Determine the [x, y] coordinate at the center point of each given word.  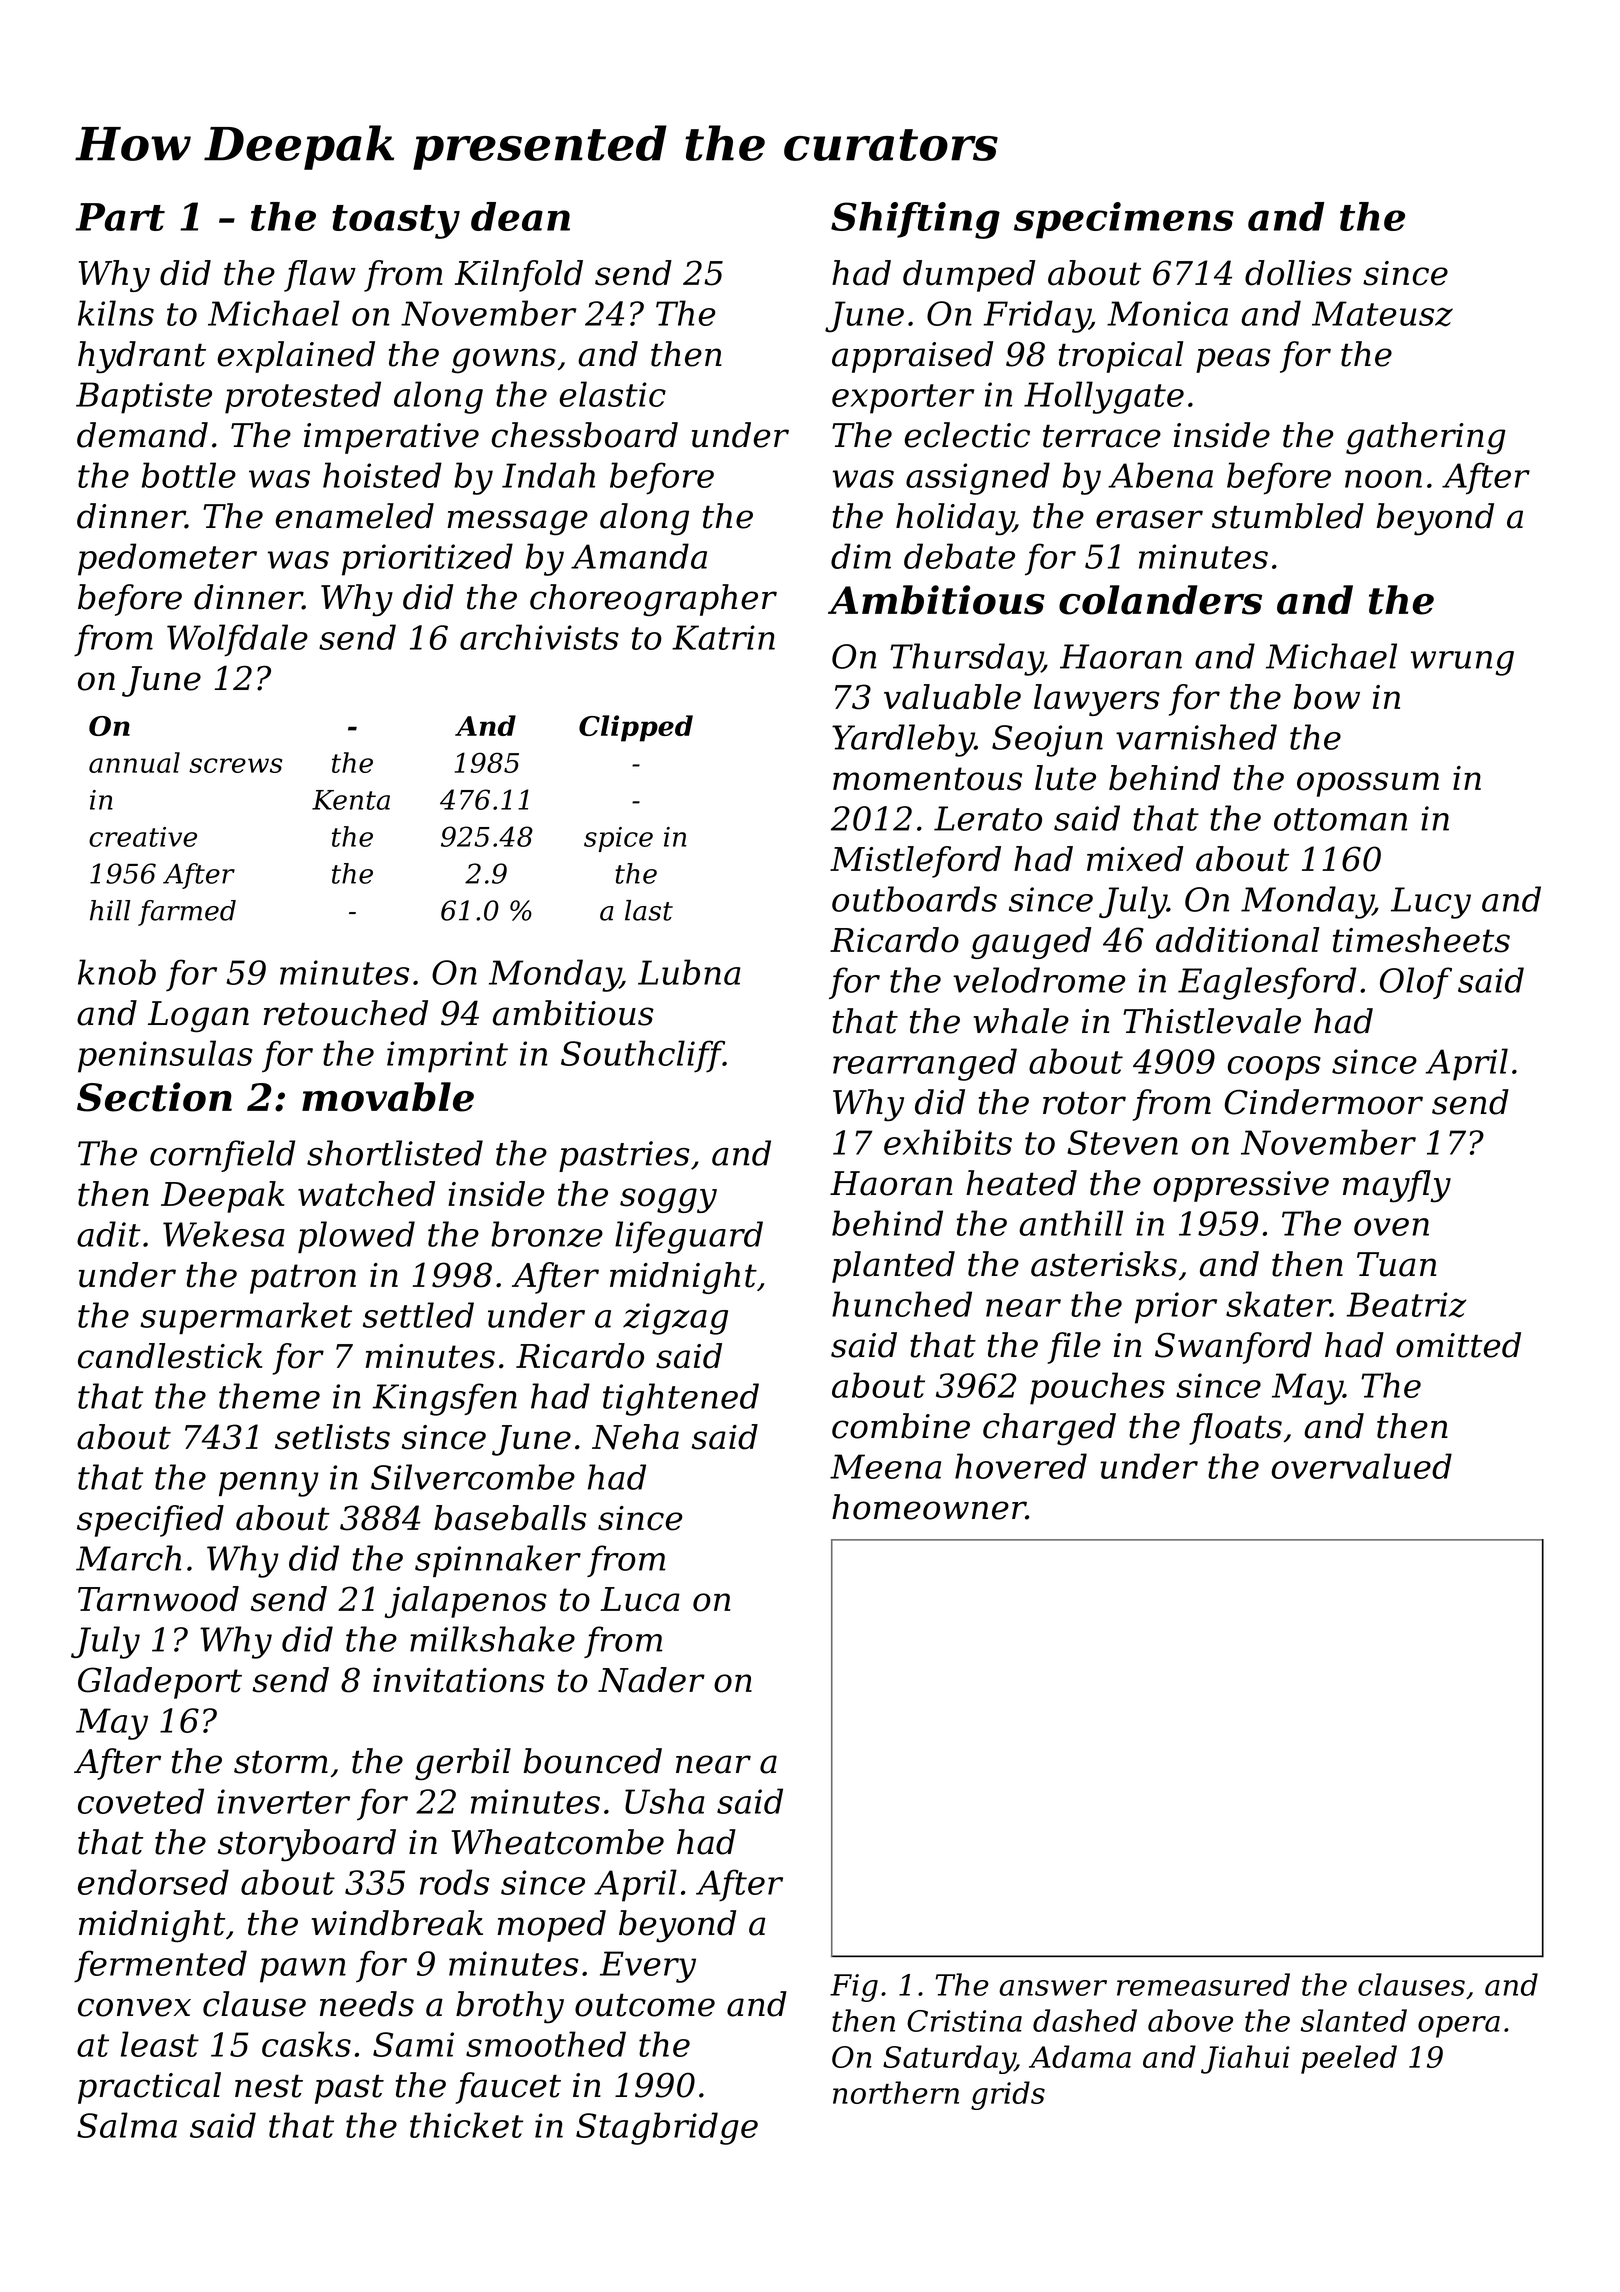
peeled [1349, 2059]
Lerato [988, 818]
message [518, 523]
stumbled [1288, 516]
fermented [160, 1966]
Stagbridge [667, 2128]
